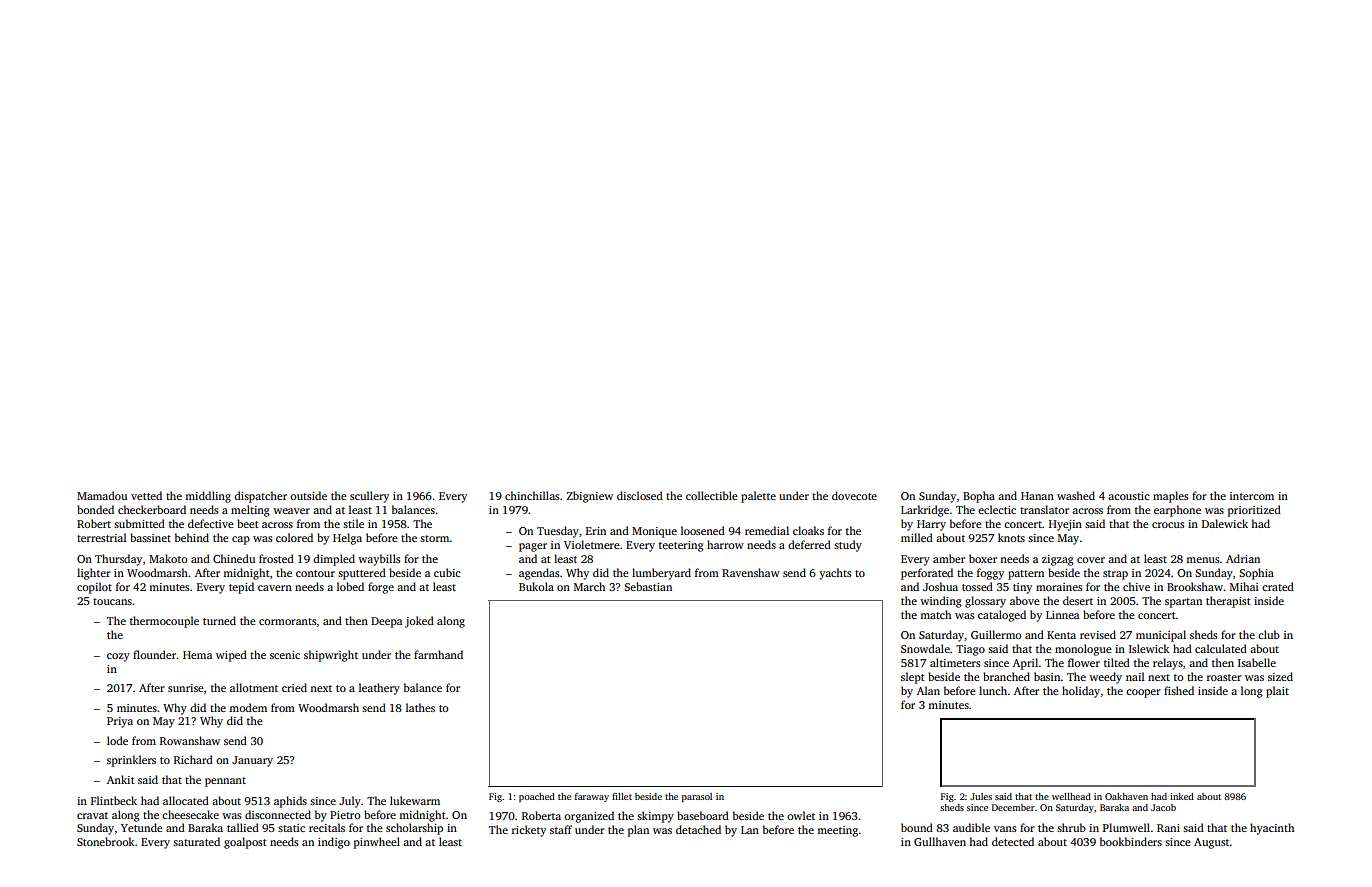  Describe the element at coordinates (589, 817) in the page. I see `organized` at that location.
